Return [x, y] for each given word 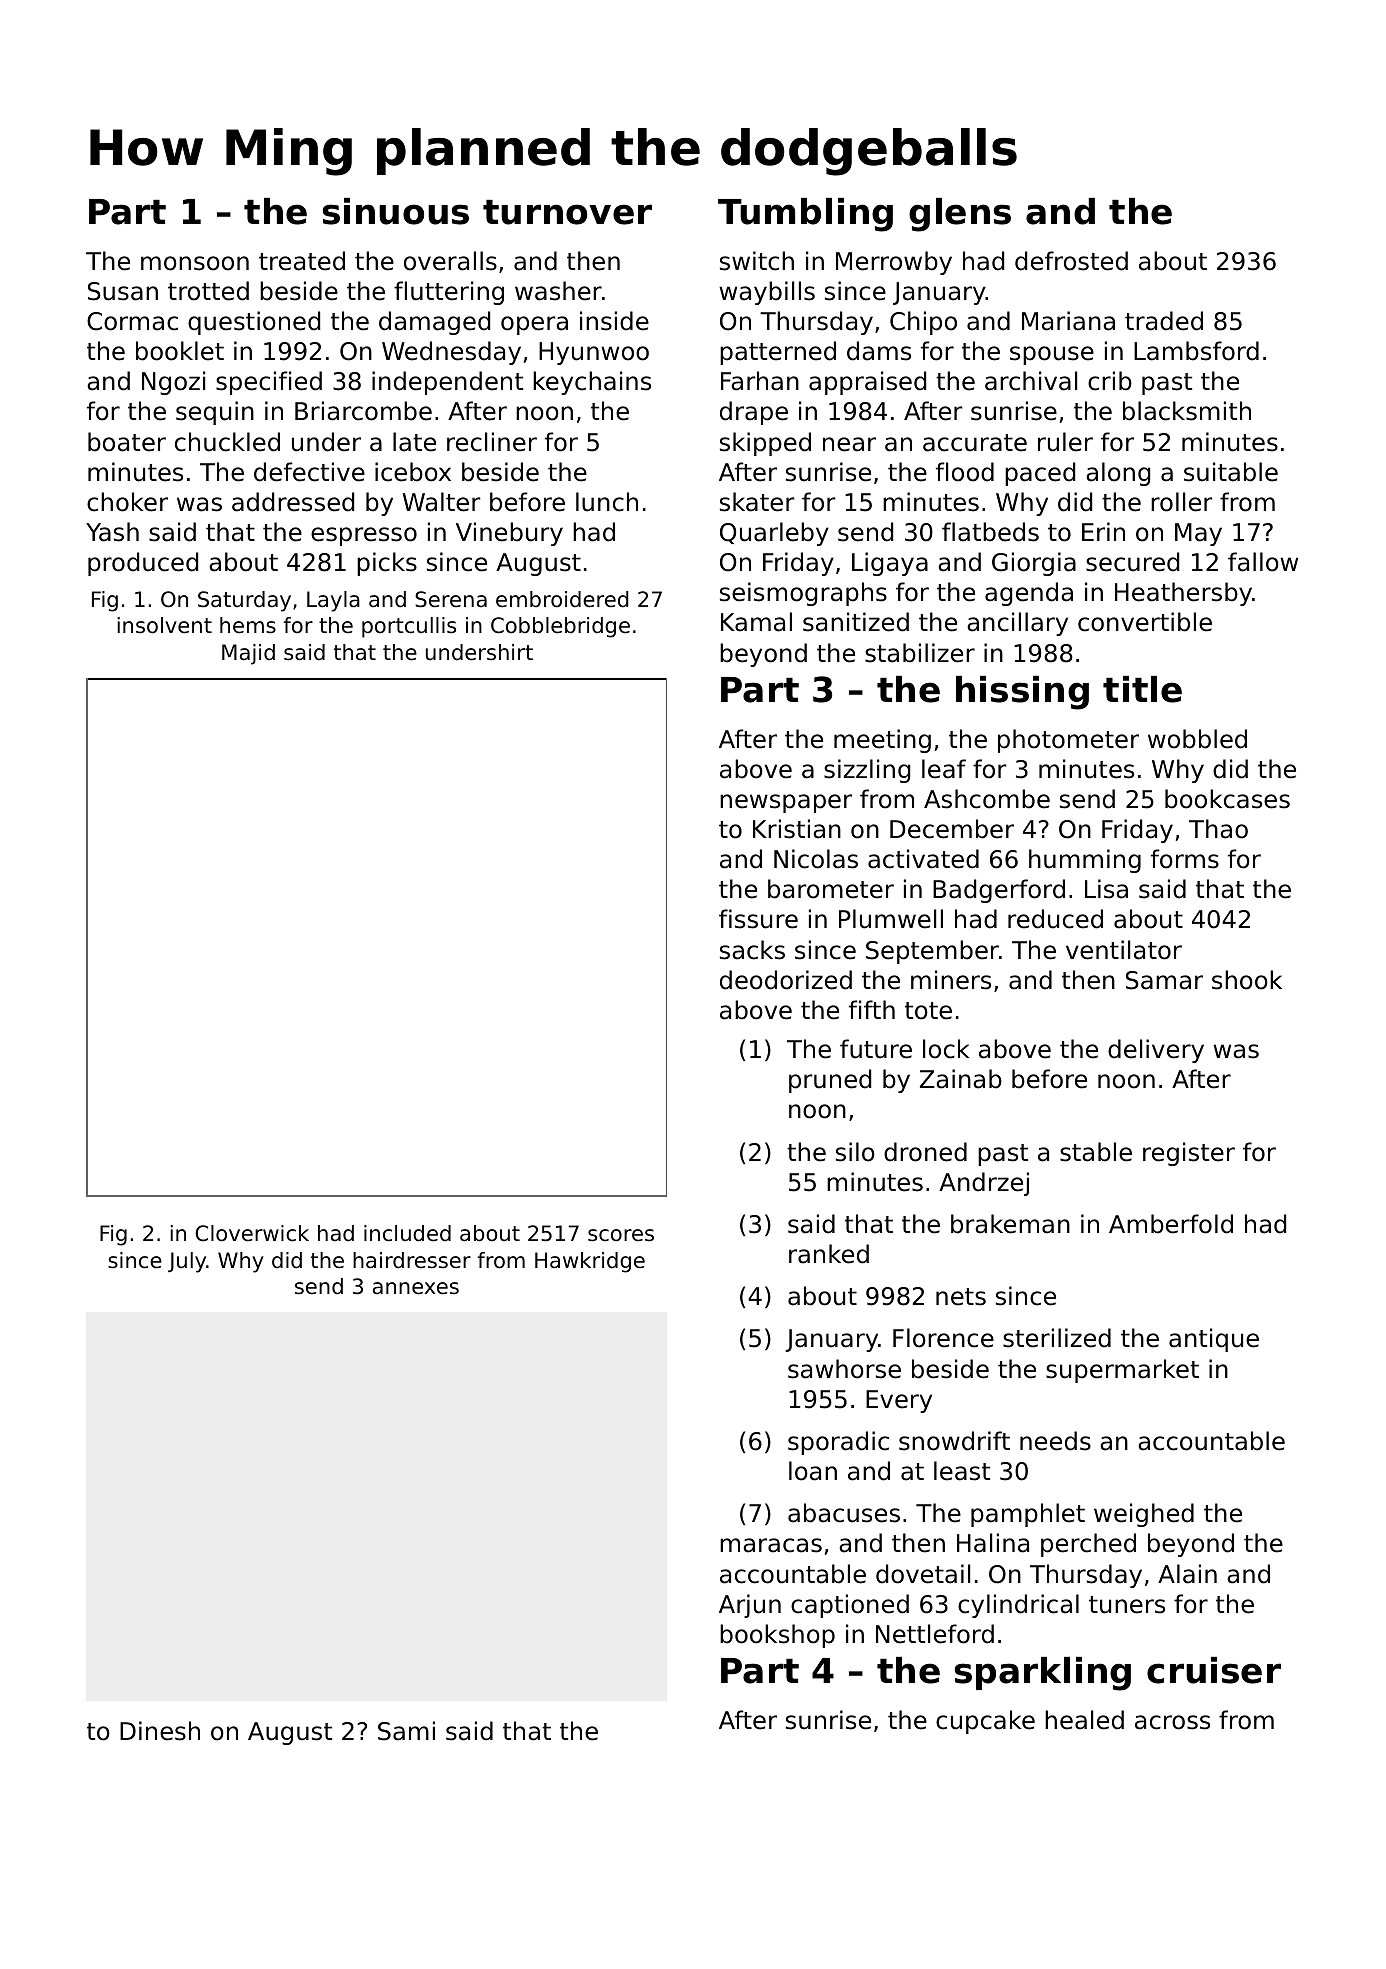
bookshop [777, 1636]
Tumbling [805, 215]
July [187, 1262]
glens [960, 215]
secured [1132, 562]
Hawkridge [590, 1262]
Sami [406, 1731]
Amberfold [1171, 1224]
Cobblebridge [560, 627]
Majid [248, 654]
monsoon [195, 263]
